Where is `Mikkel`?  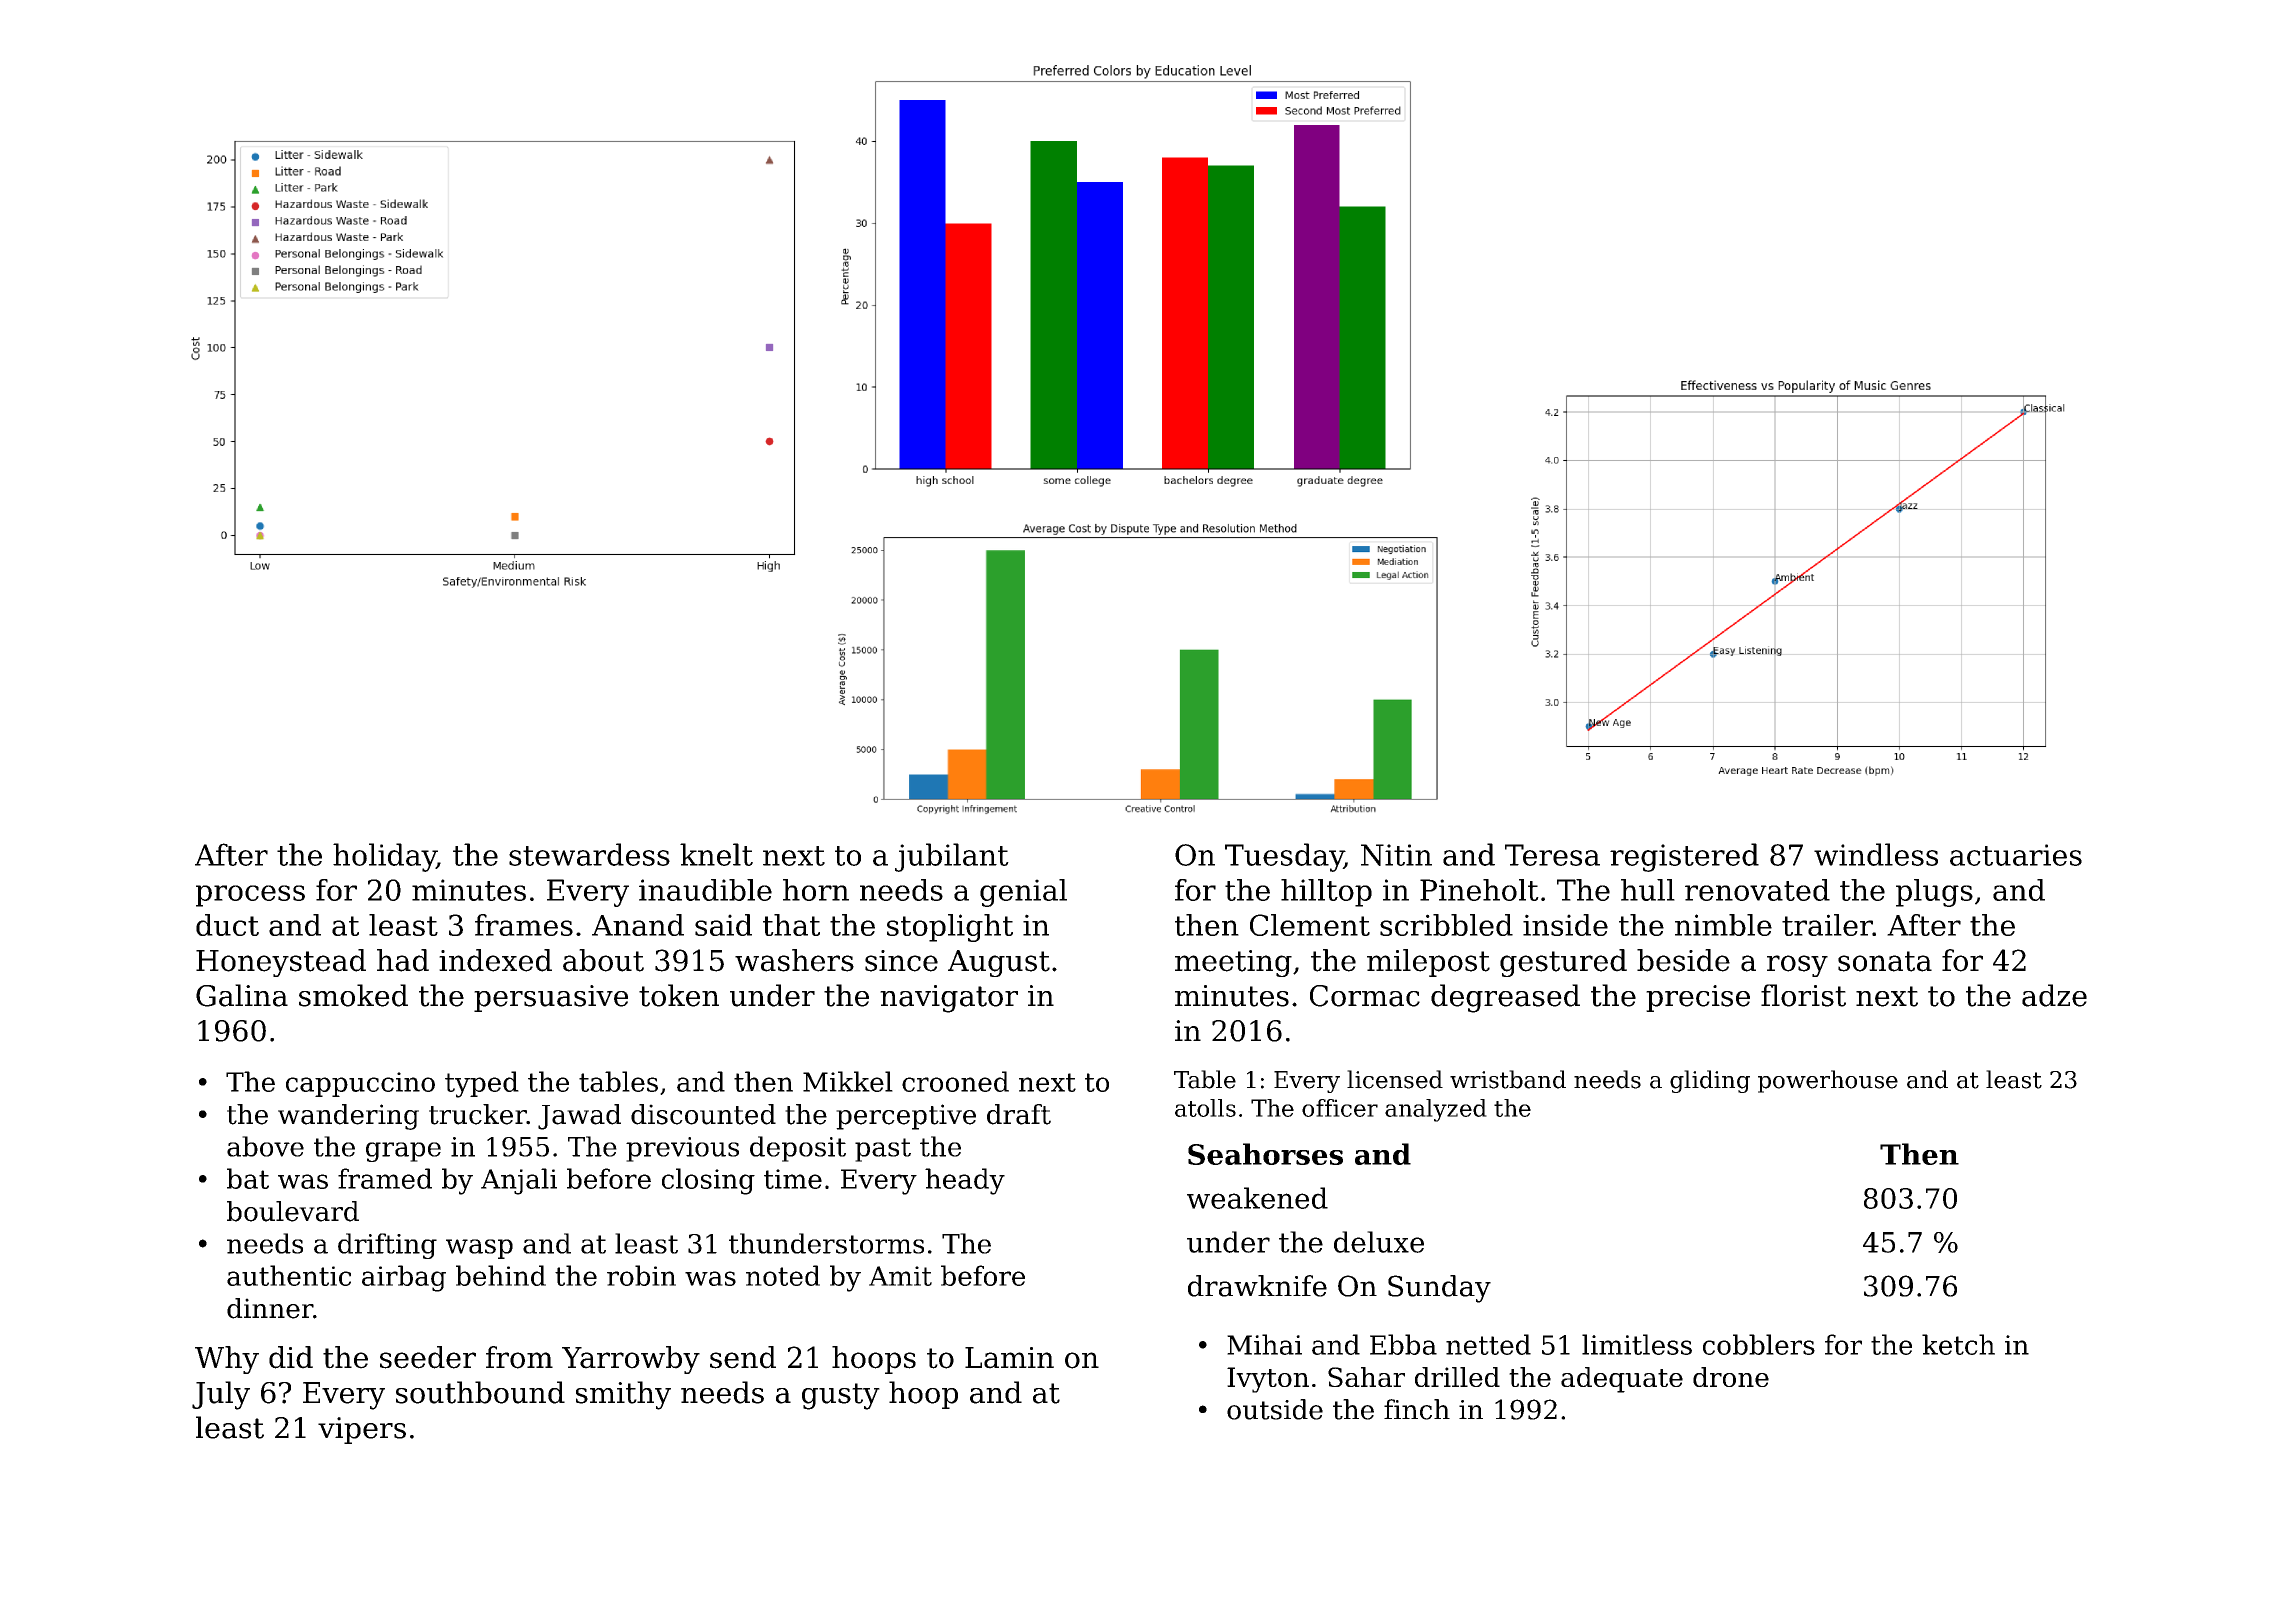 Mikkel is located at coordinates (848, 1081).
